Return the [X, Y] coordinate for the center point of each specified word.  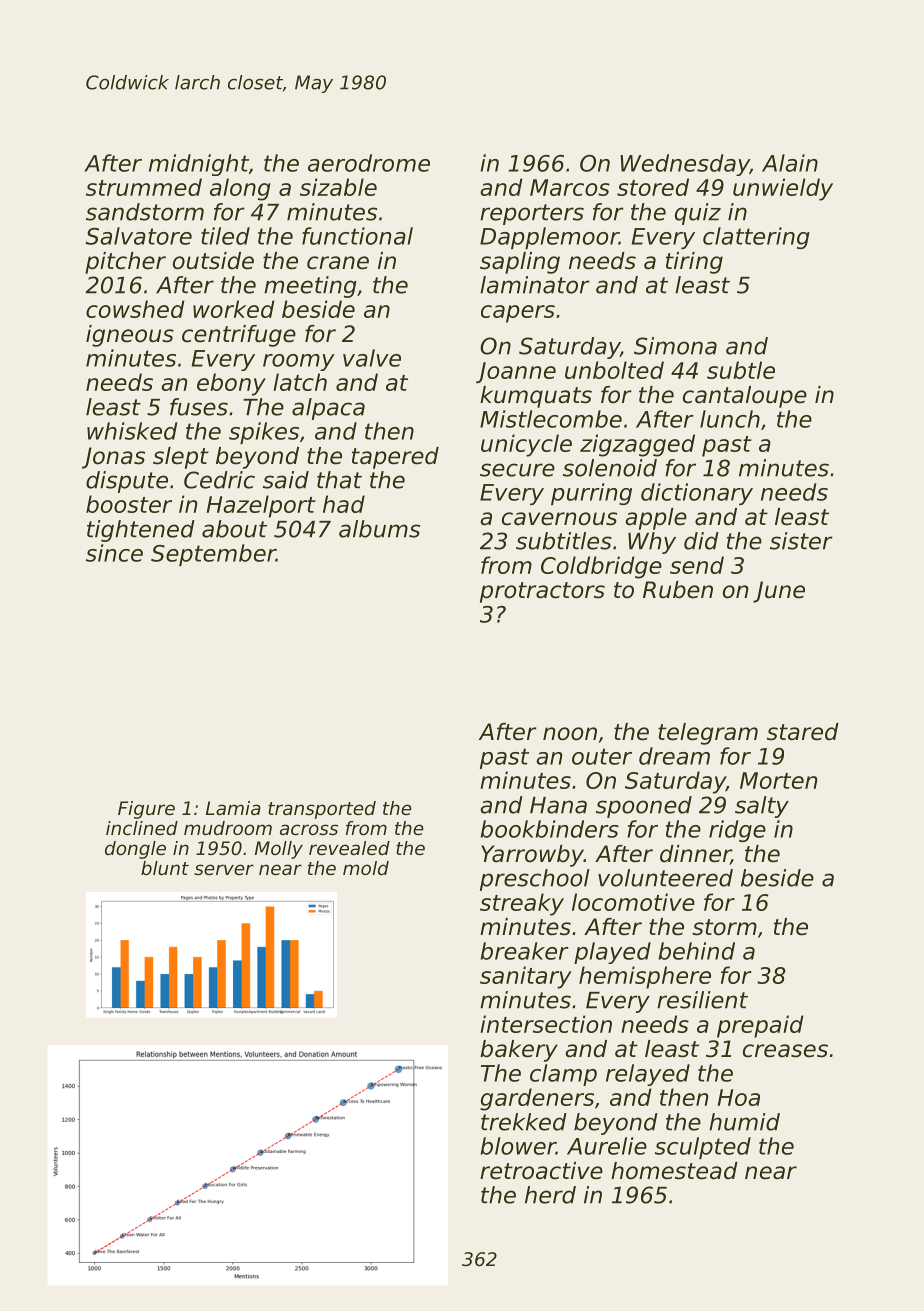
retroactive [541, 1171]
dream [674, 756]
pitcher [125, 263]
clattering [756, 238]
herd [550, 1195]
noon [570, 734]
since [114, 553]
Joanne [516, 372]
